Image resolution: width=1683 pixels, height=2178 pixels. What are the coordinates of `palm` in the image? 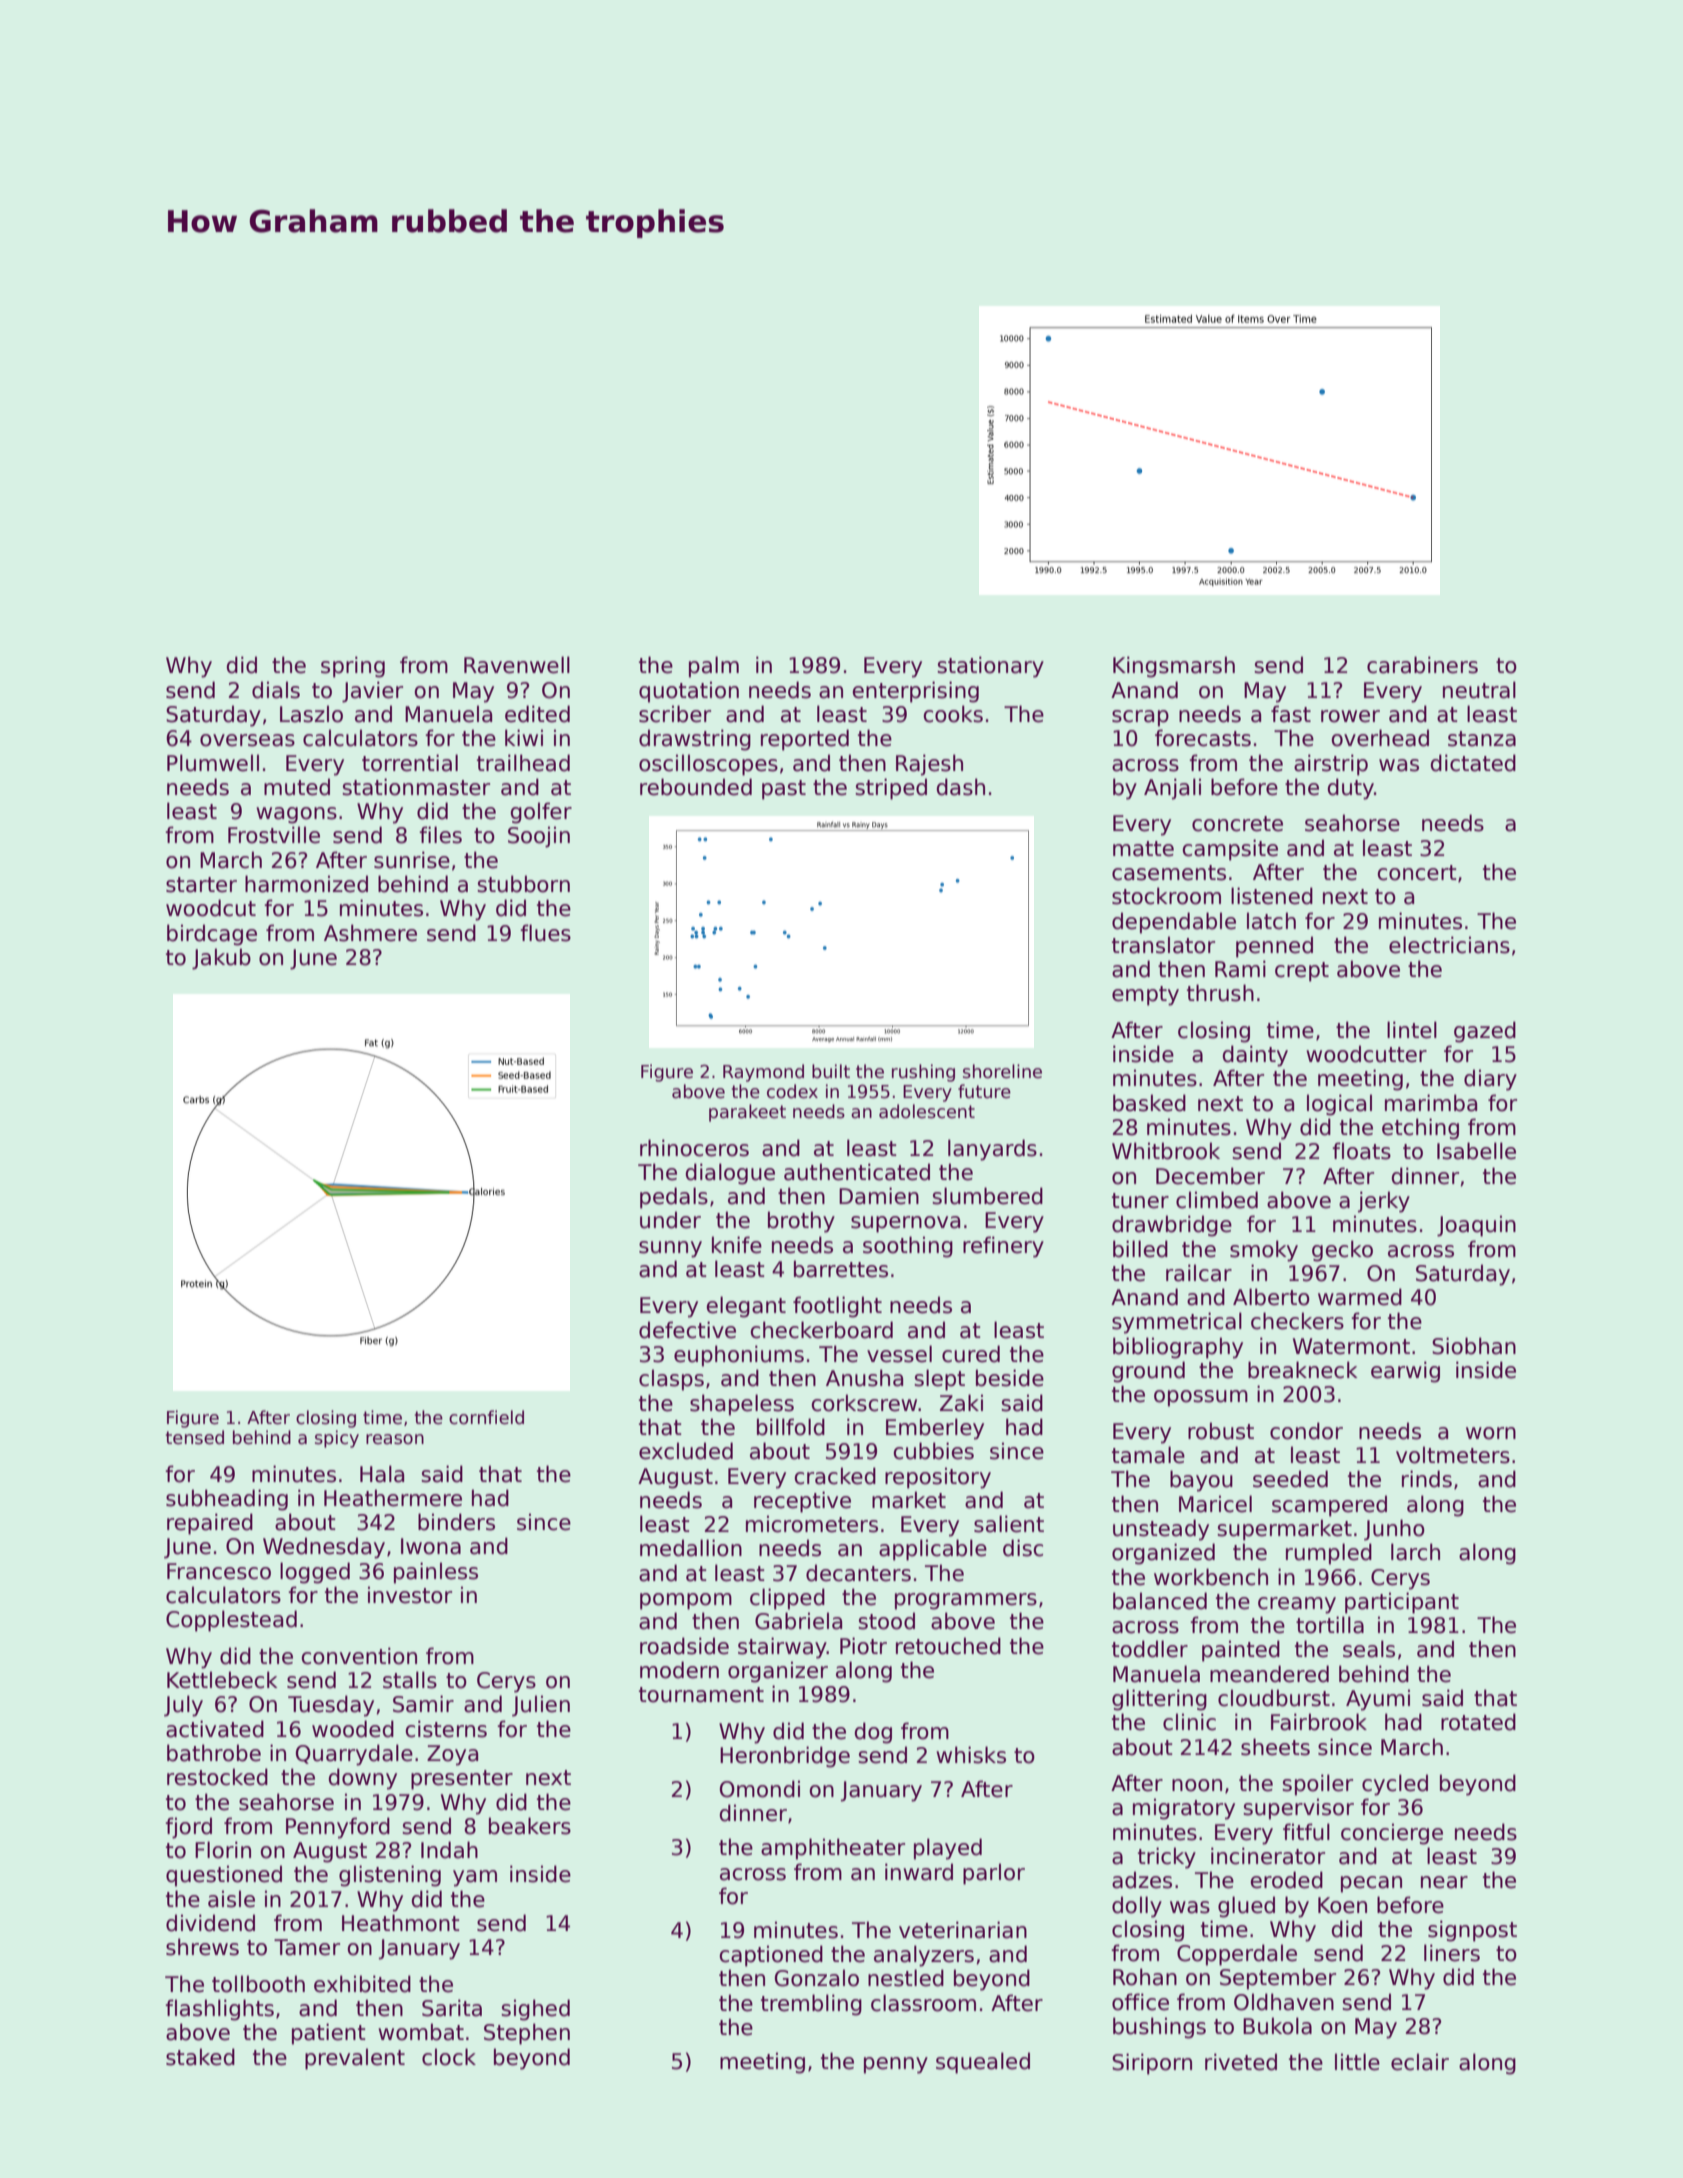 It's located at (714, 667).
